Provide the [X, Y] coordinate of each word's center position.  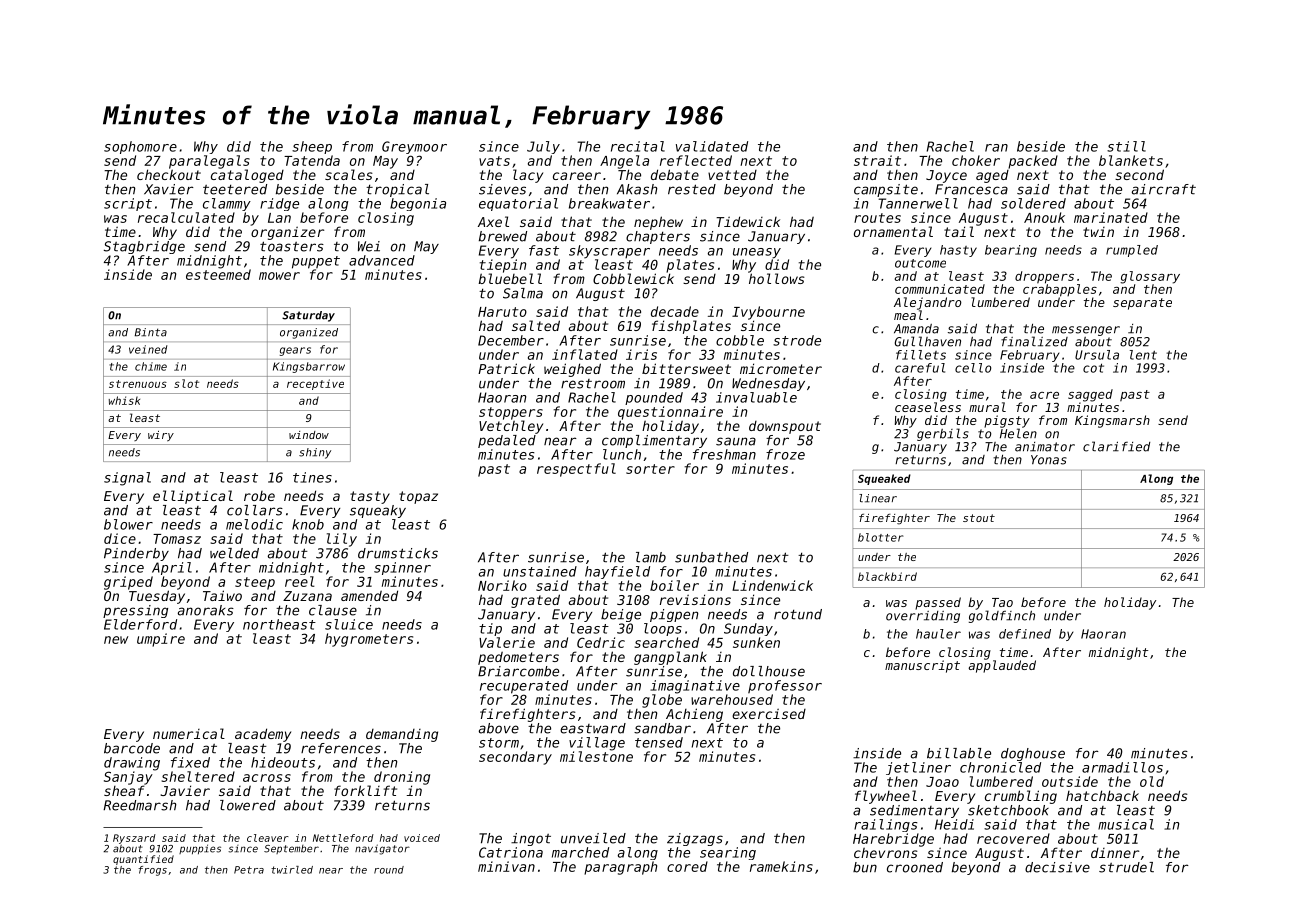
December [511, 340]
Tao [1002, 602]
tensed [659, 742]
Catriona [511, 852]
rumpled [1132, 251]
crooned [915, 867]
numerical [189, 733]
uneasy [757, 253]
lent [1143, 355]
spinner [402, 568]
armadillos [1122, 767]
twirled [292, 870]
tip [490, 629]
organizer [287, 233]
